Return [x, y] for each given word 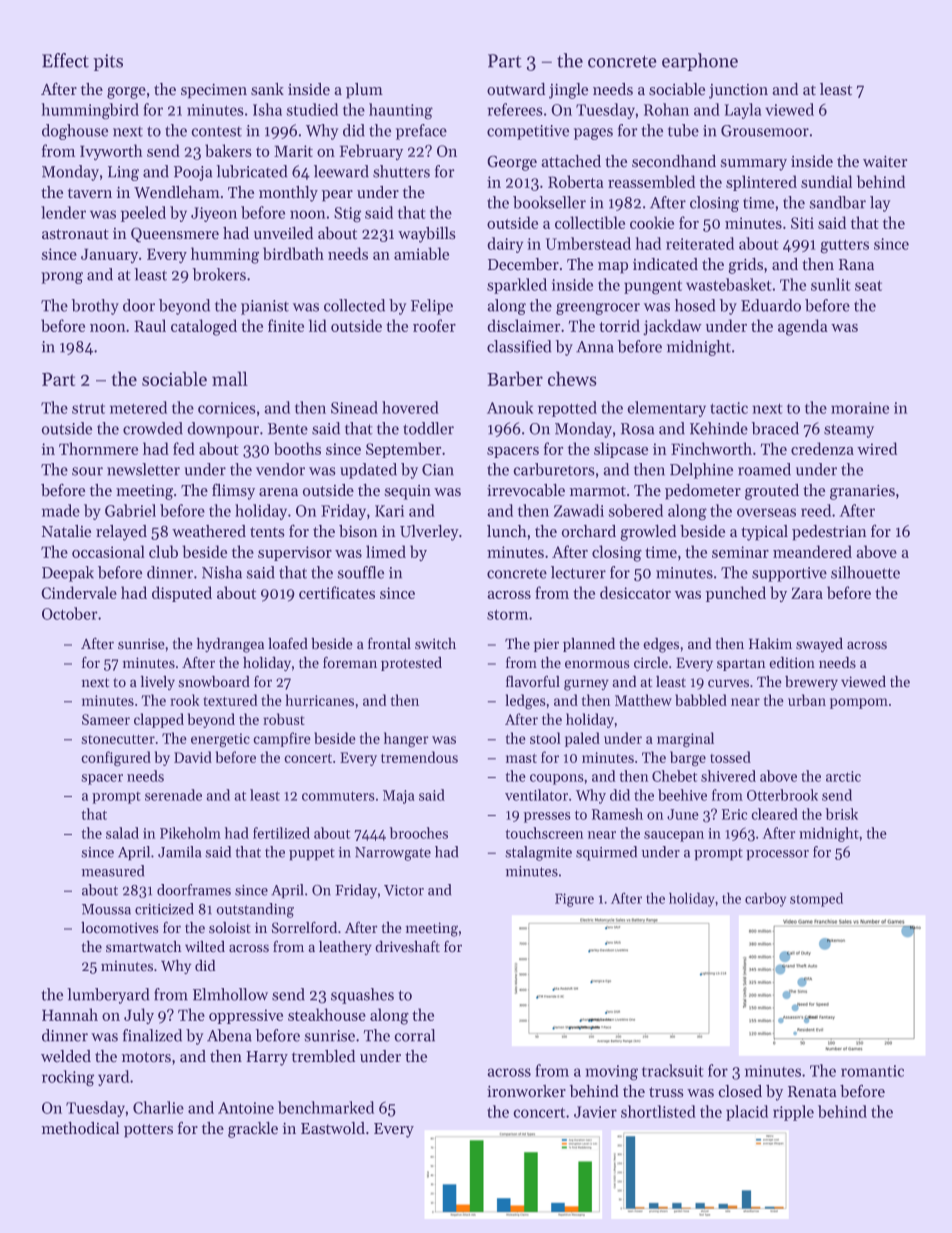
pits [108, 62]
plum [364, 91]
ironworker [526, 1091]
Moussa [106, 909]
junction [738, 91]
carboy [765, 899]
